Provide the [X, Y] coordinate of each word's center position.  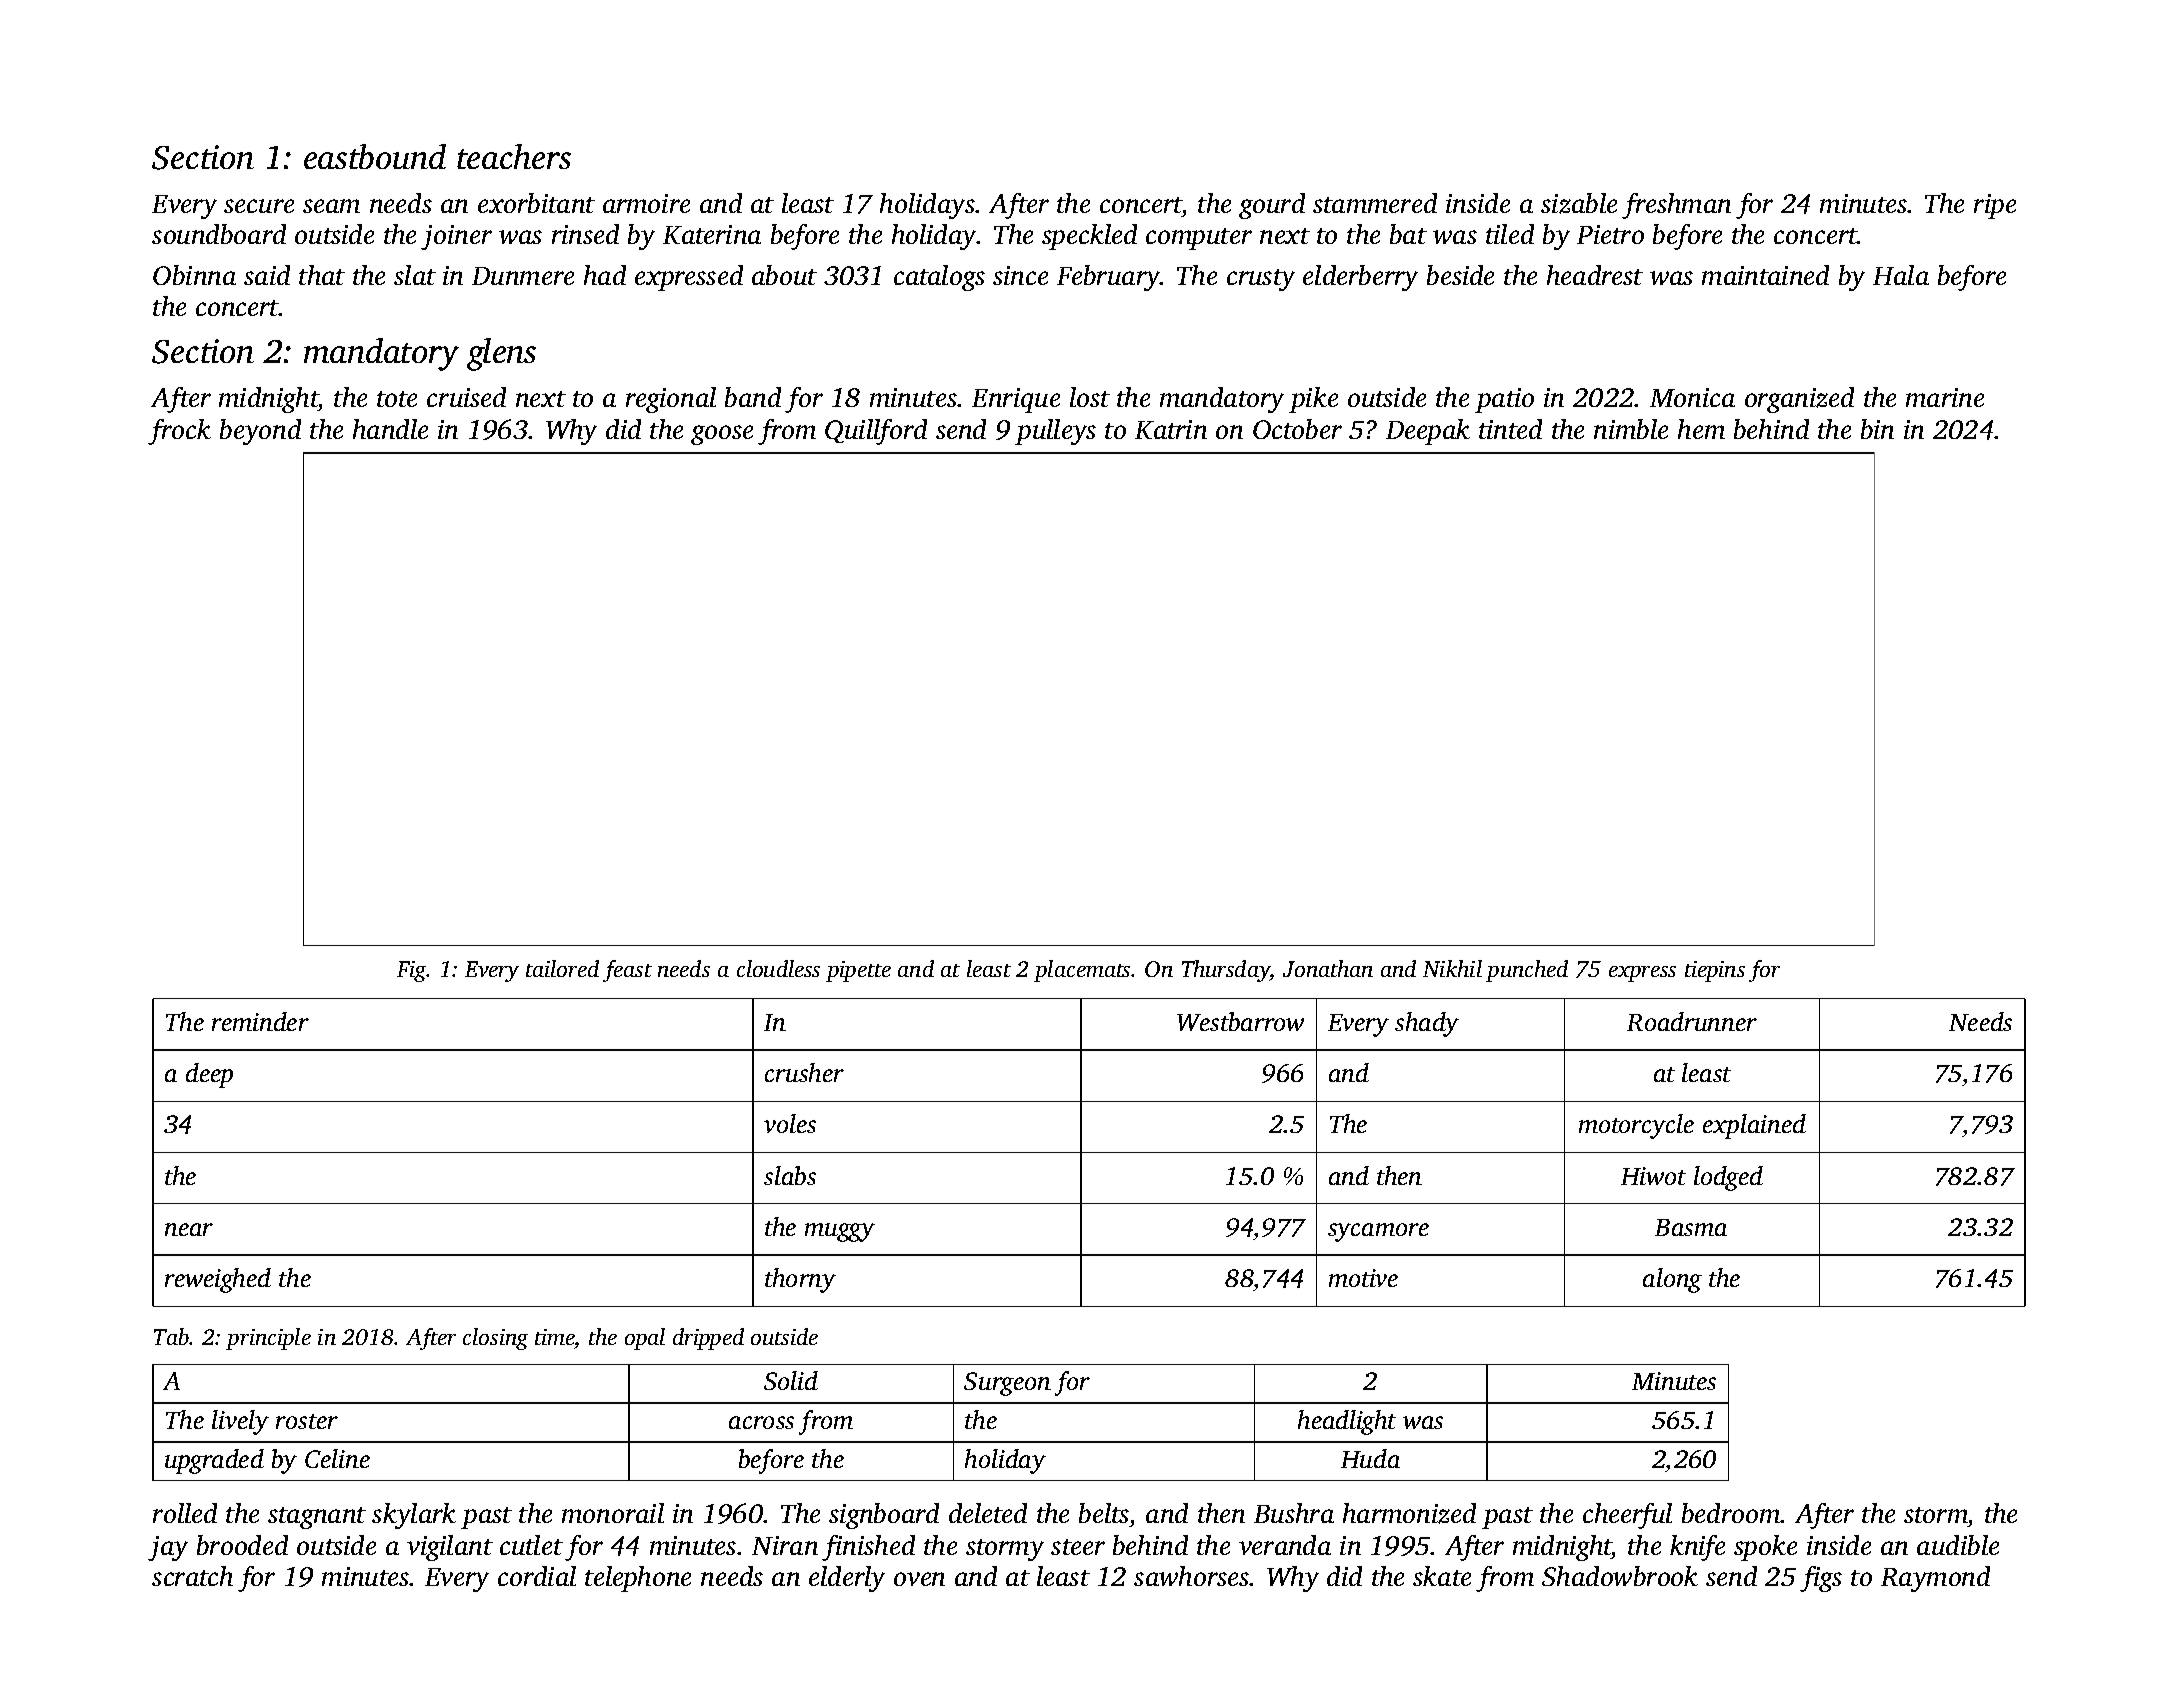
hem [1701, 429]
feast [627, 971]
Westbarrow [1240, 1021]
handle [390, 429]
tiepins [1715, 971]
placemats [1082, 971]
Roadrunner [1692, 1021]
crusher [804, 1072]
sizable [1579, 203]
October [1297, 429]
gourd [1272, 206]
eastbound [375, 156]
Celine [337, 1458]
